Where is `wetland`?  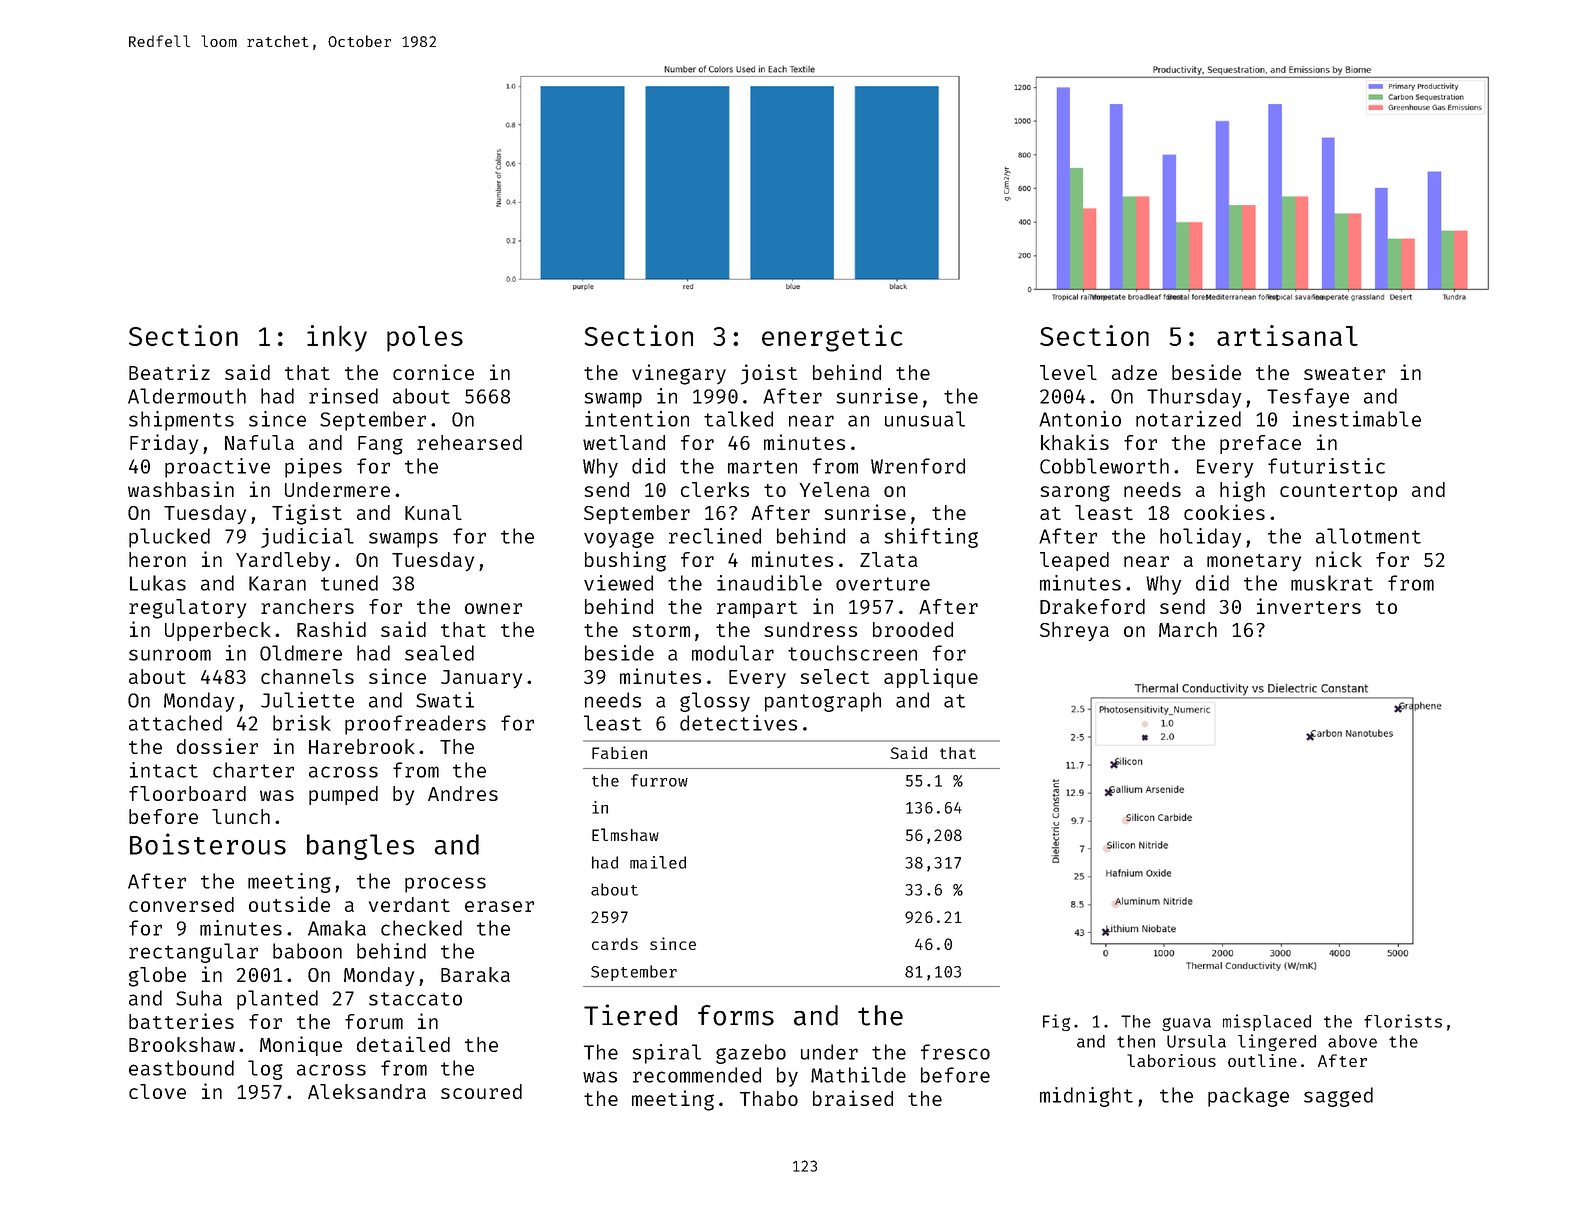
wetland is located at coordinates (624, 442).
